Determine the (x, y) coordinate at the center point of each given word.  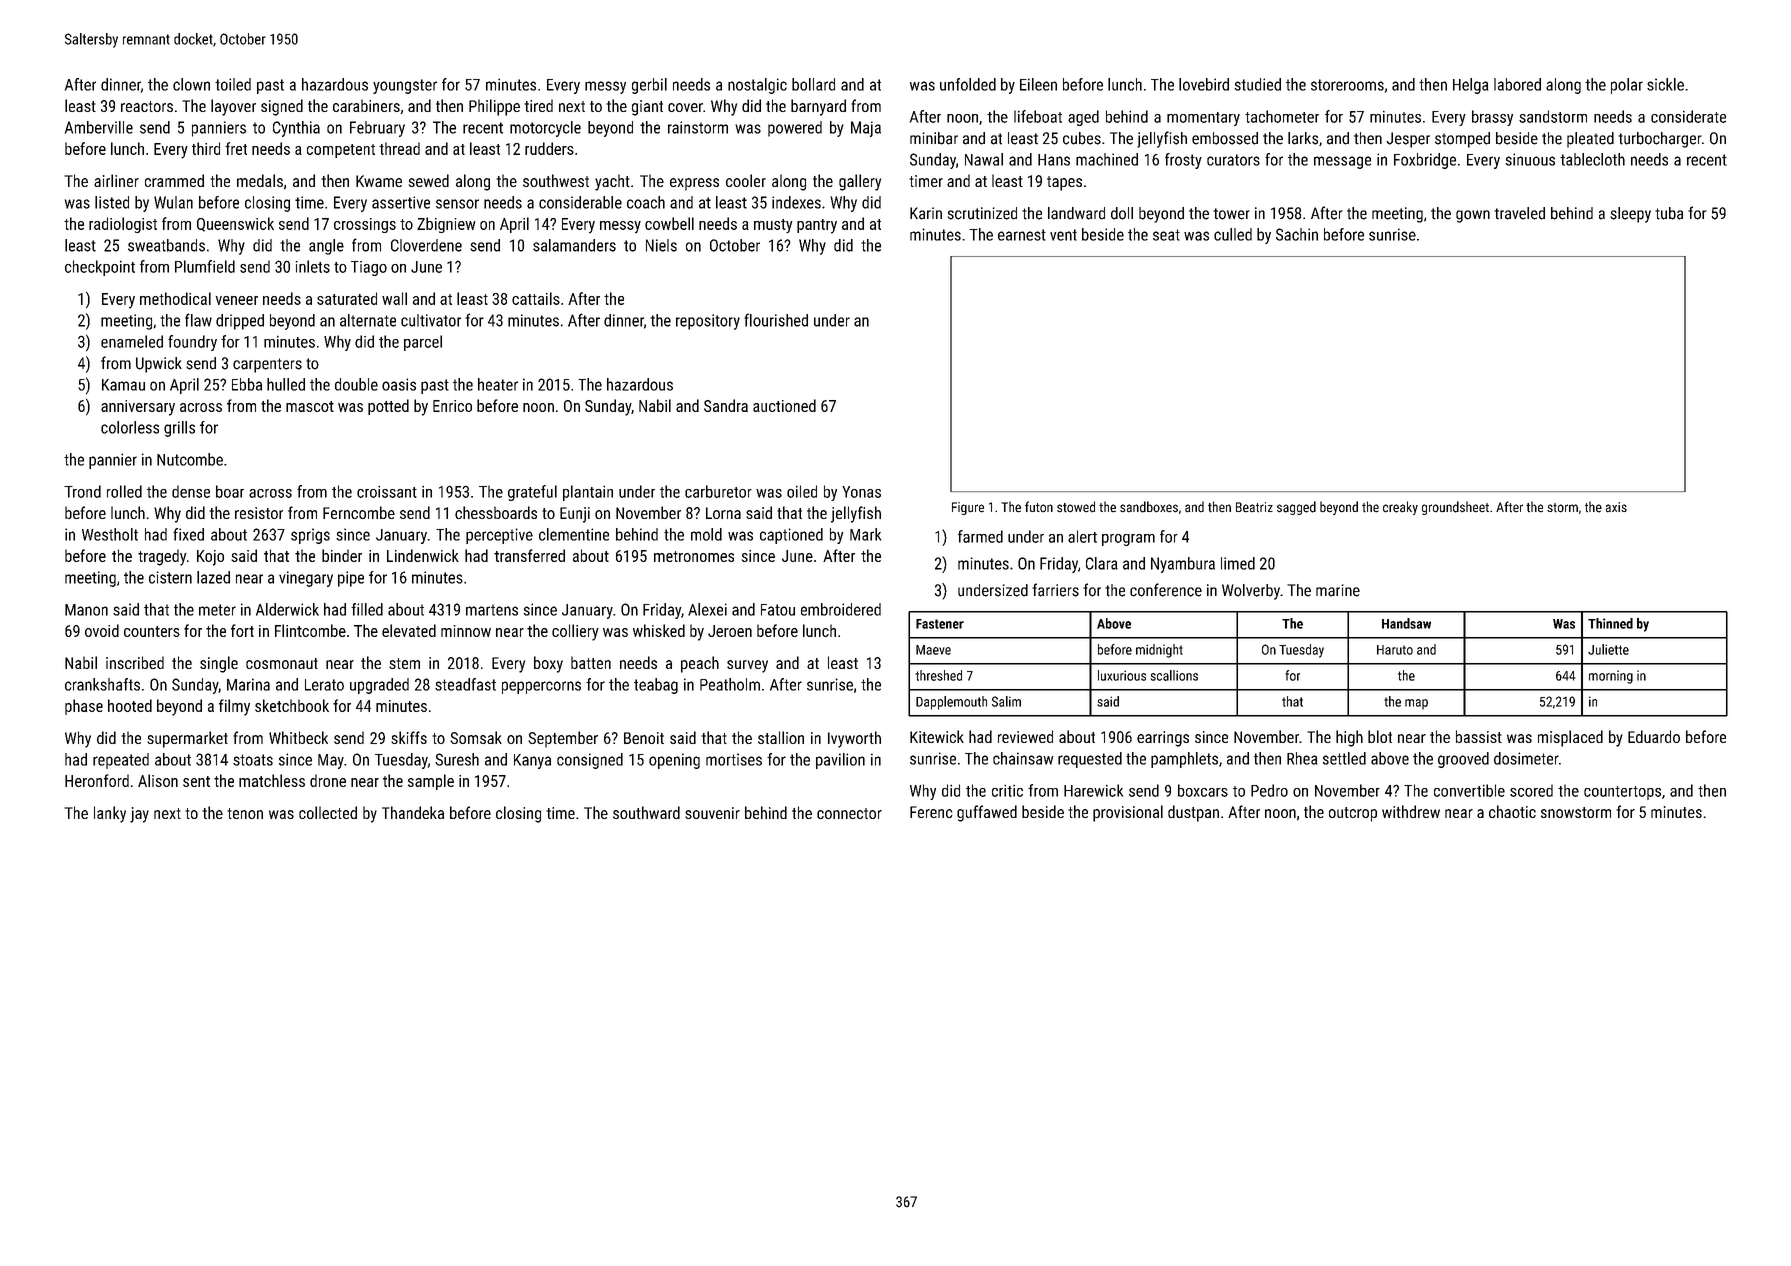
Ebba (247, 384)
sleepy (1630, 215)
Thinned (1610, 623)
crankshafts (102, 684)
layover (233, 107)
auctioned (784, 405)
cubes (1082, 138)
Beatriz (1254, 507)
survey (747, 666)
